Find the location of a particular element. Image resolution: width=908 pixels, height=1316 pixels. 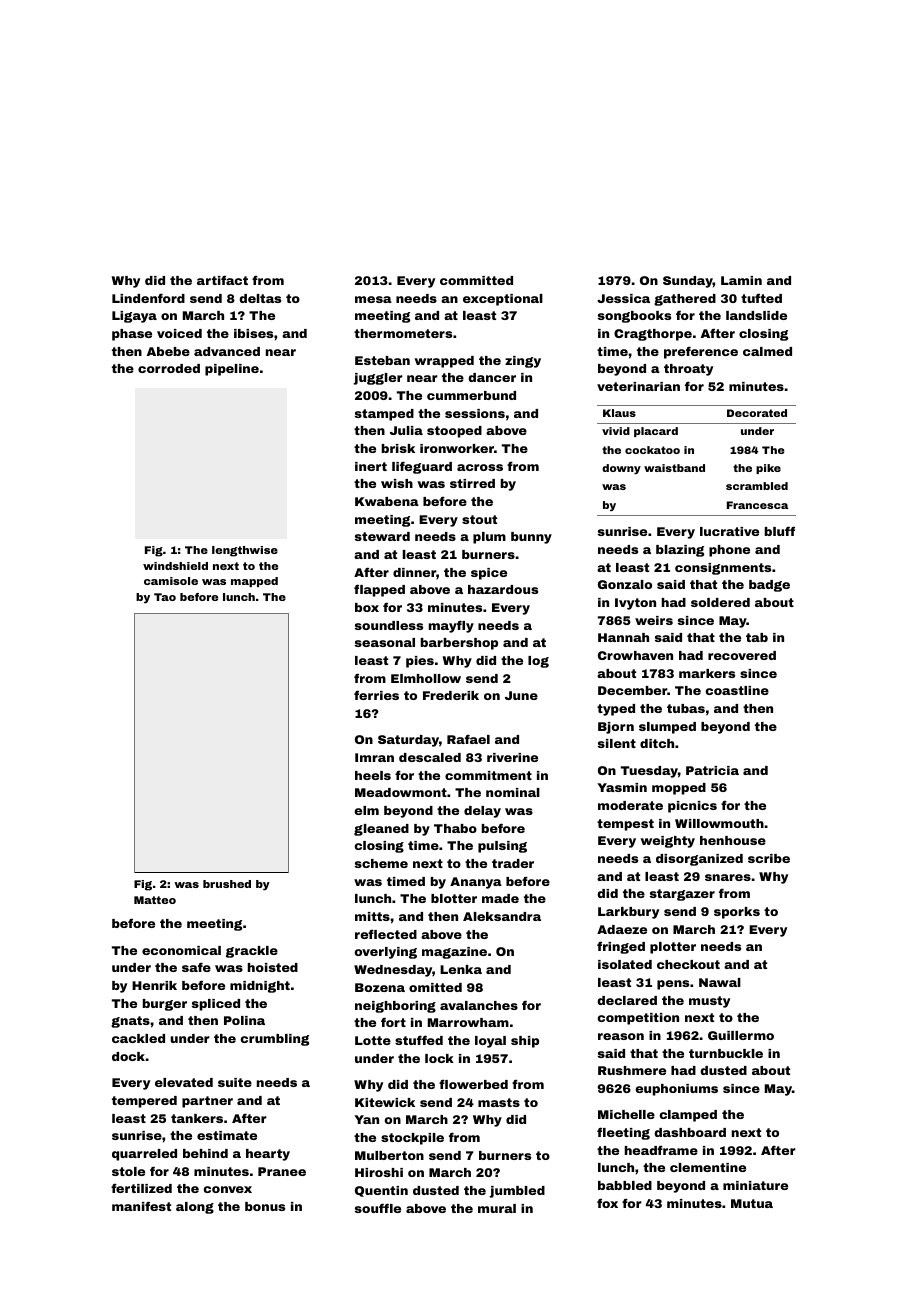

reflected is located at coordinates (386, 934).
